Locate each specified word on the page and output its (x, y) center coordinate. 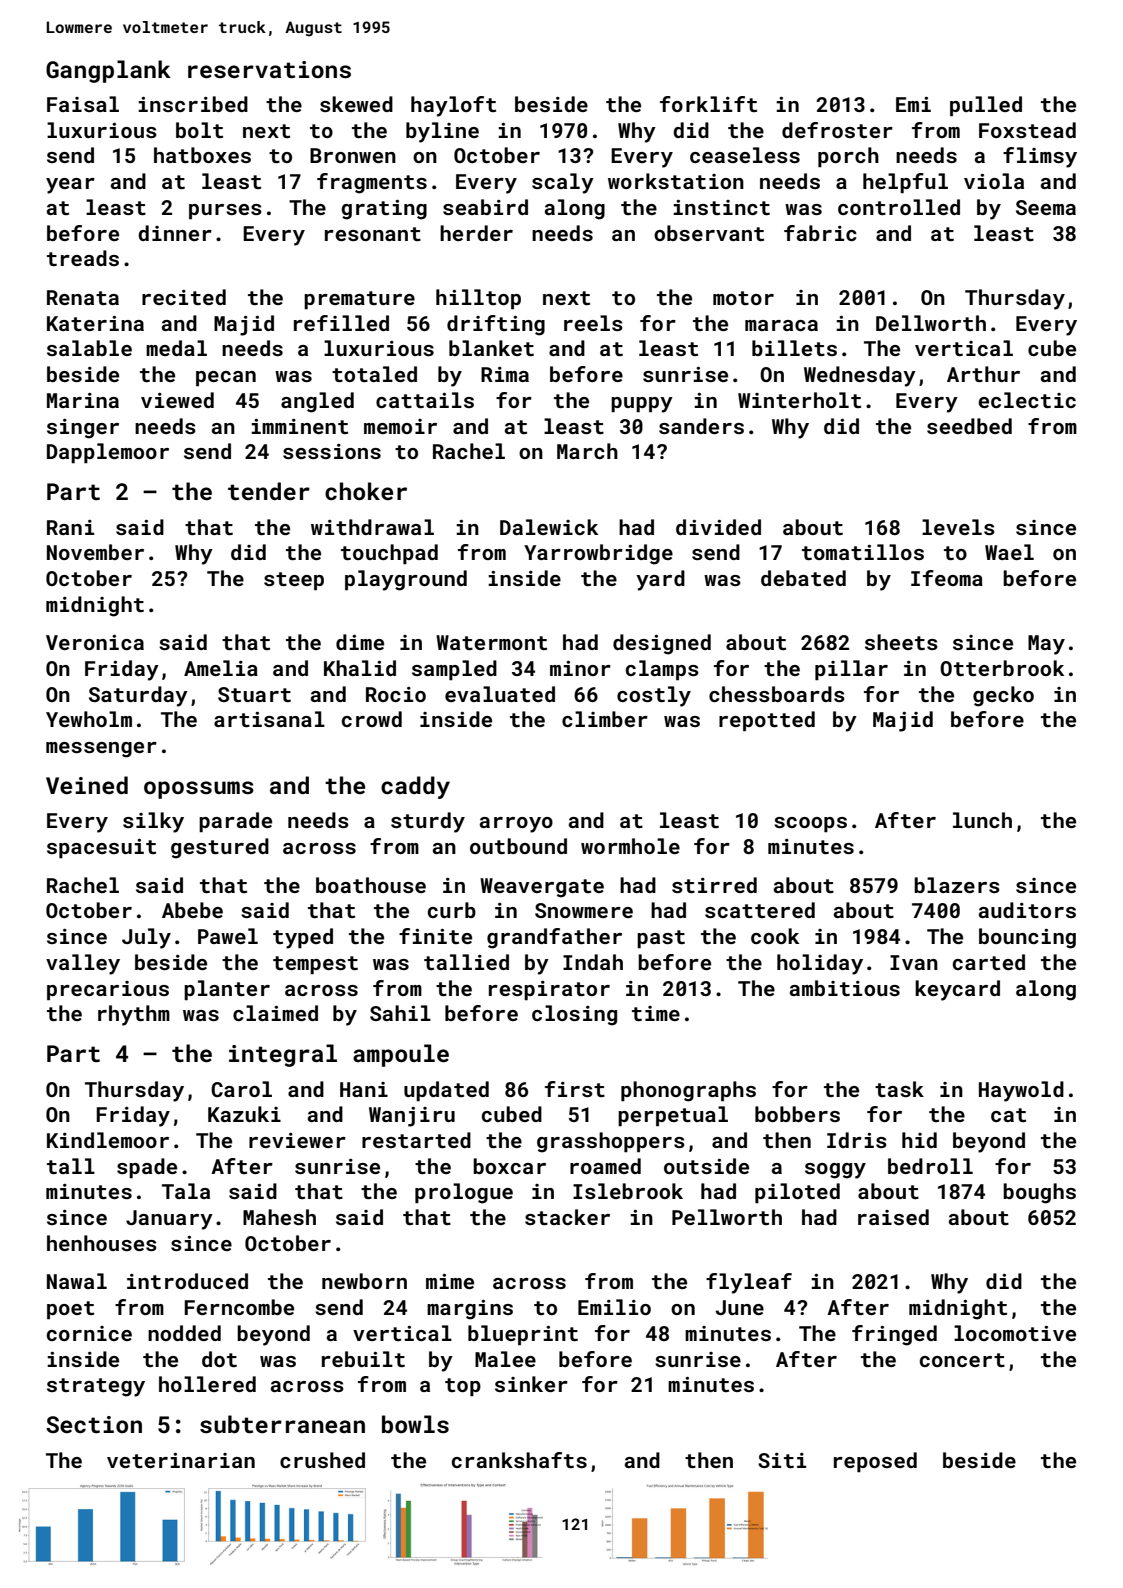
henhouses (102, 1243)
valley (83, 964)
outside (706, 1166)
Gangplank (108, 71)
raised (893, 1217)
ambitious (845, 988)
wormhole (630, 846)
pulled (986, 106)
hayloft (453, 106)
